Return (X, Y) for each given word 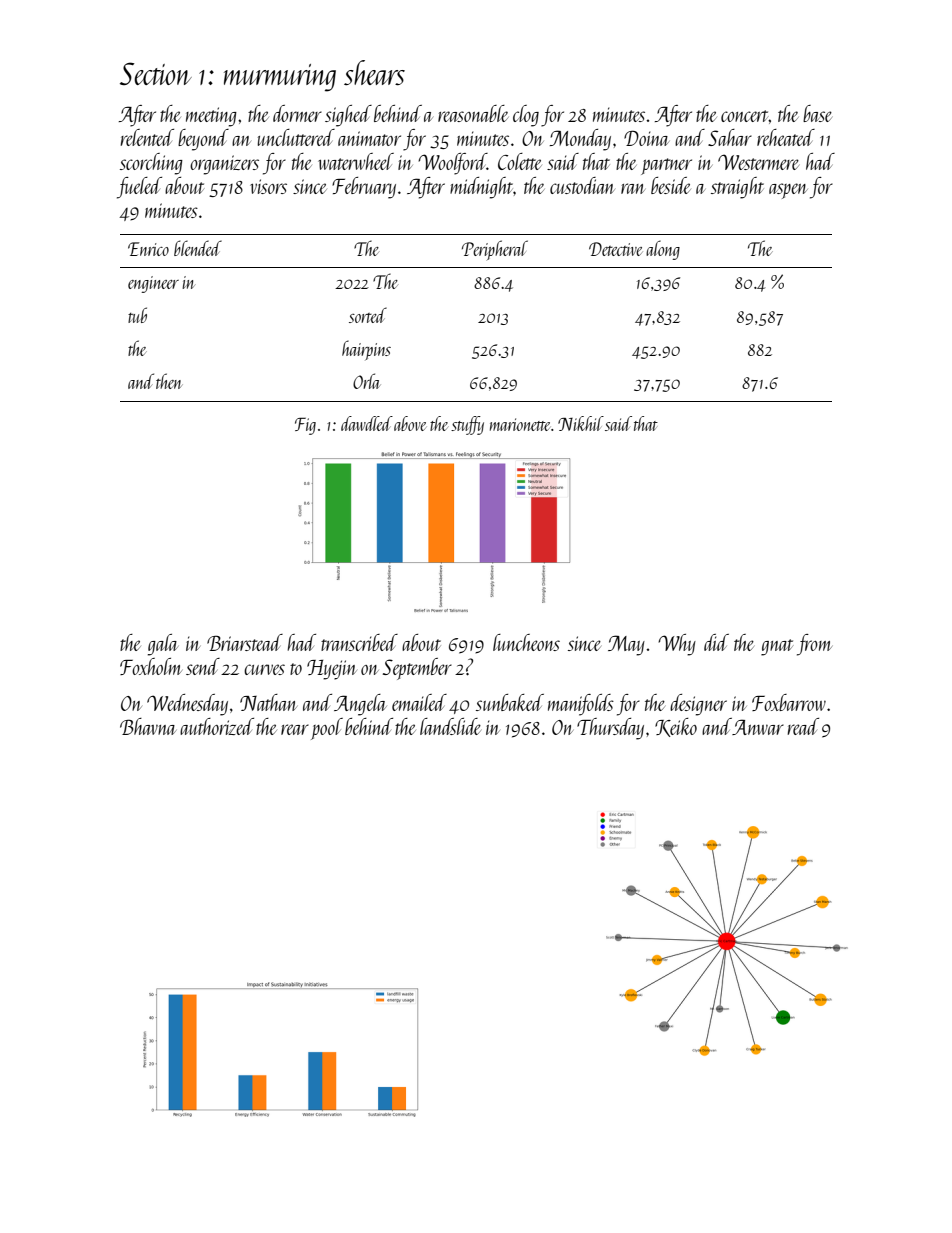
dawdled (367, 423)
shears (374, 72)
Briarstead (245, 642)
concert (745, 116)
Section (156, 73)
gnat (777, 647)
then (169, 381)
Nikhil (581, 423)
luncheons (526, 642)
